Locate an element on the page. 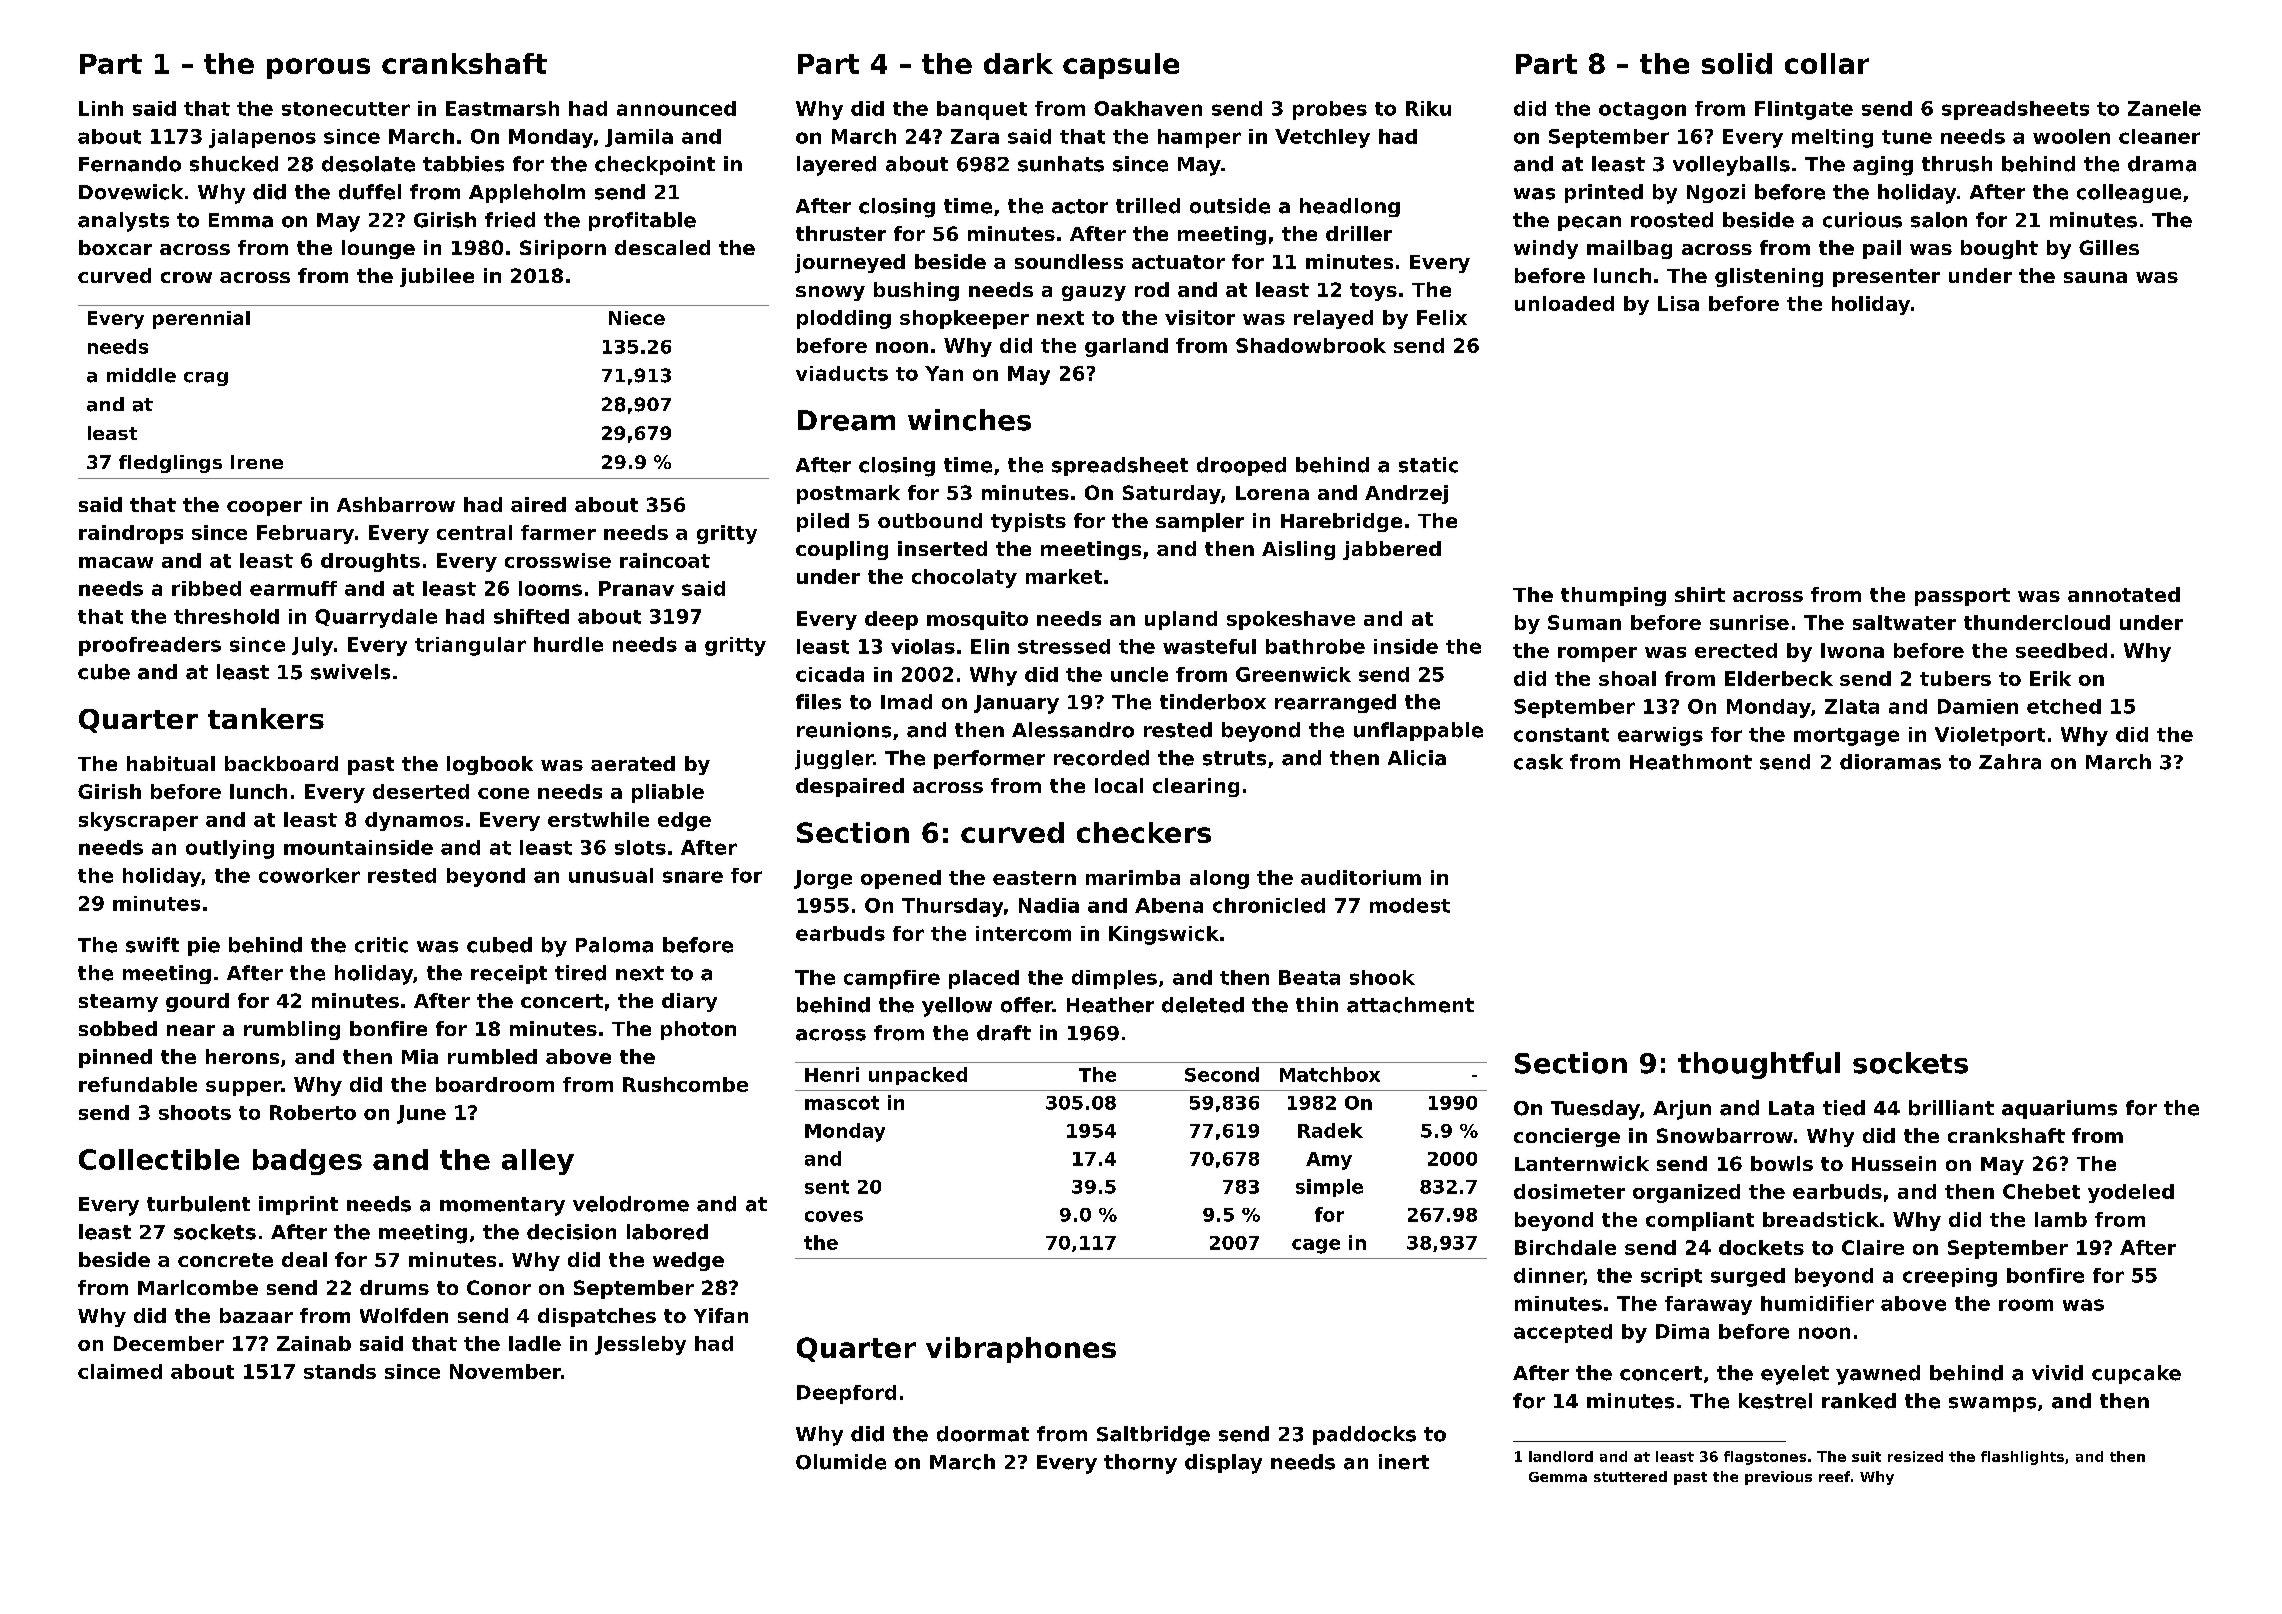 The height and width of the image is (1614, 2282). Heathmont is located at coordinates (1691, 762).
